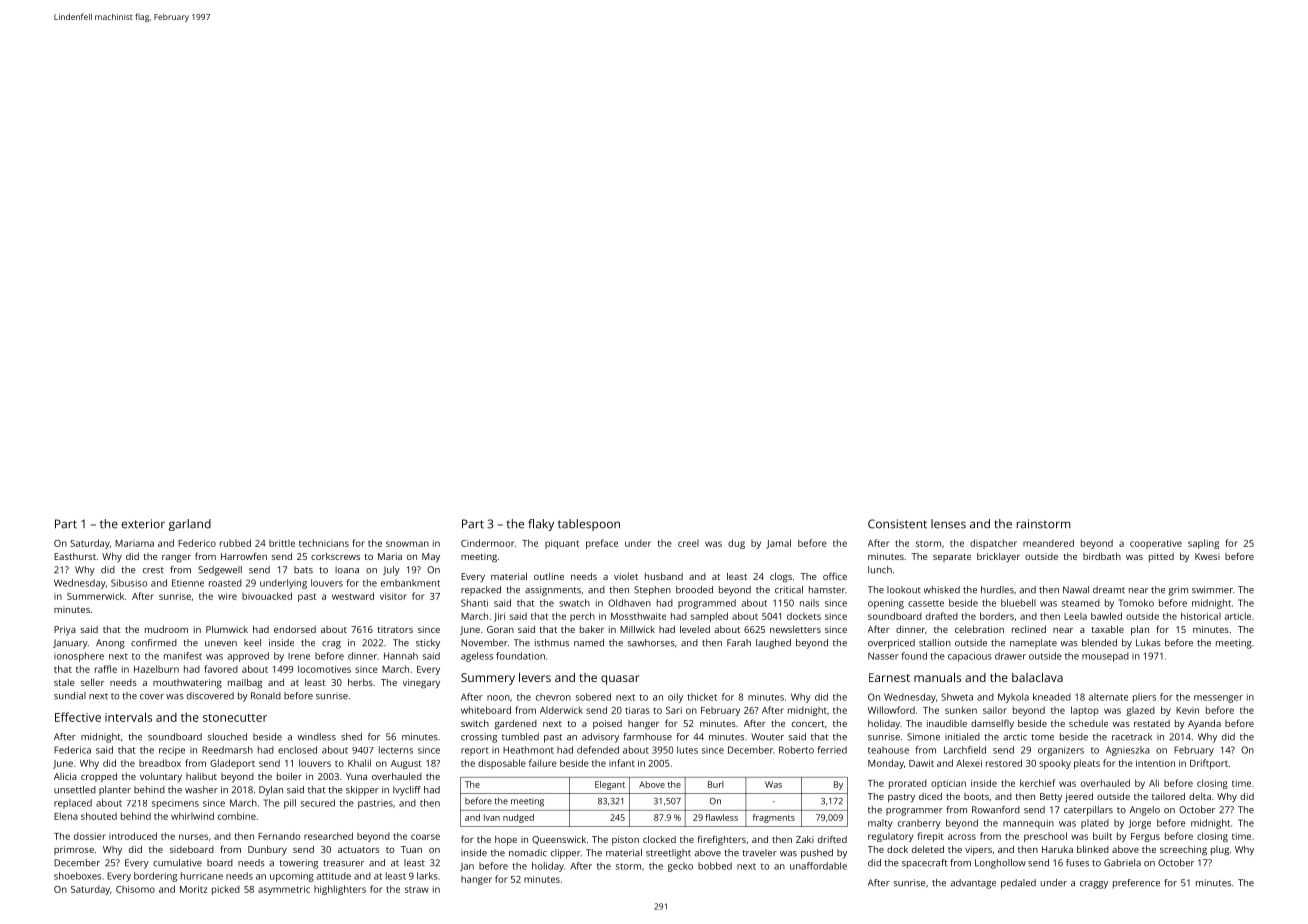  I want to click on Chisomo, so click(135, 889).
